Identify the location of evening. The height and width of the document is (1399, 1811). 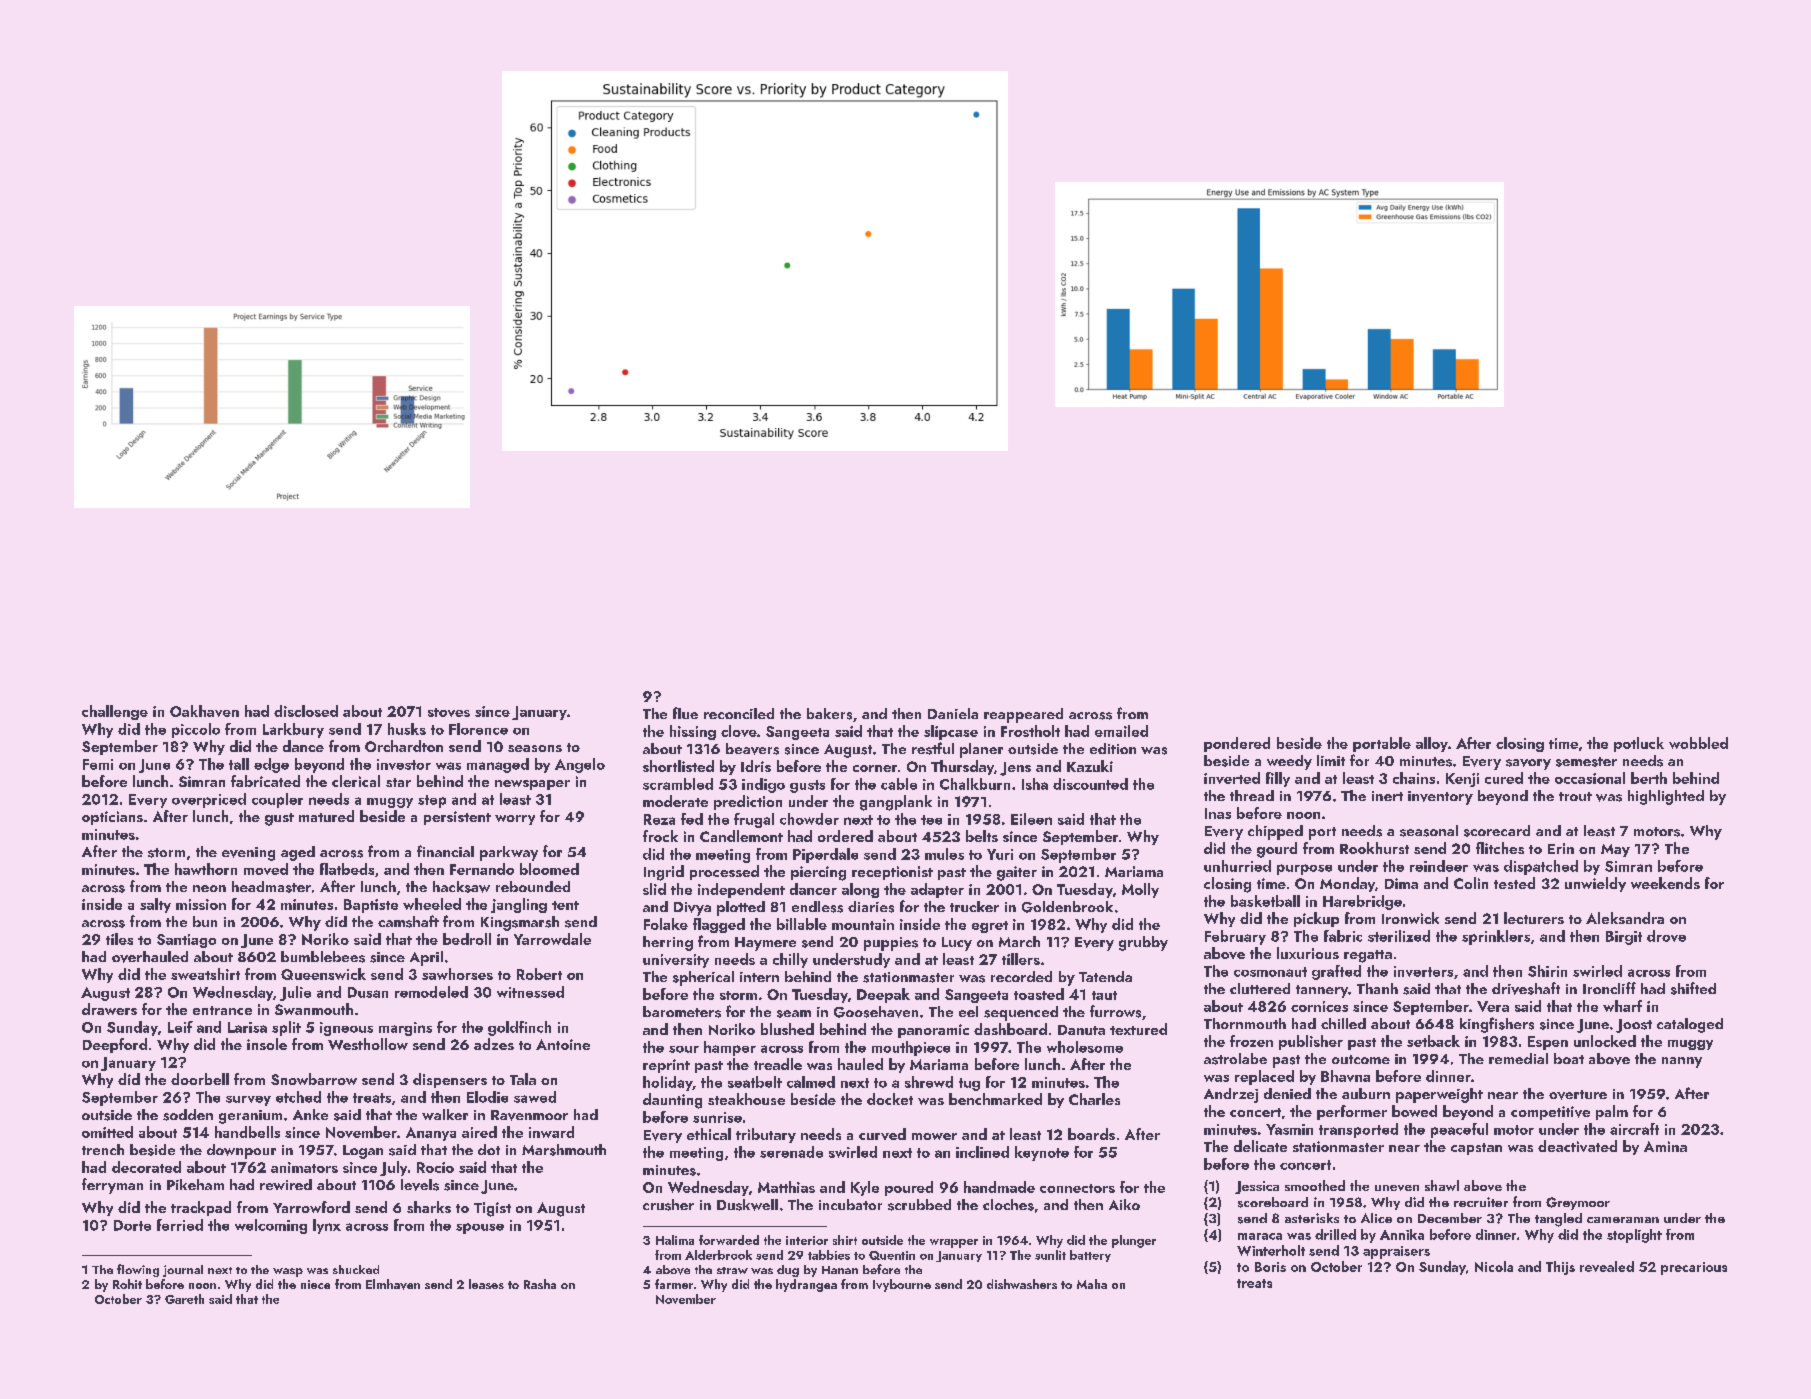
(248, 854).
